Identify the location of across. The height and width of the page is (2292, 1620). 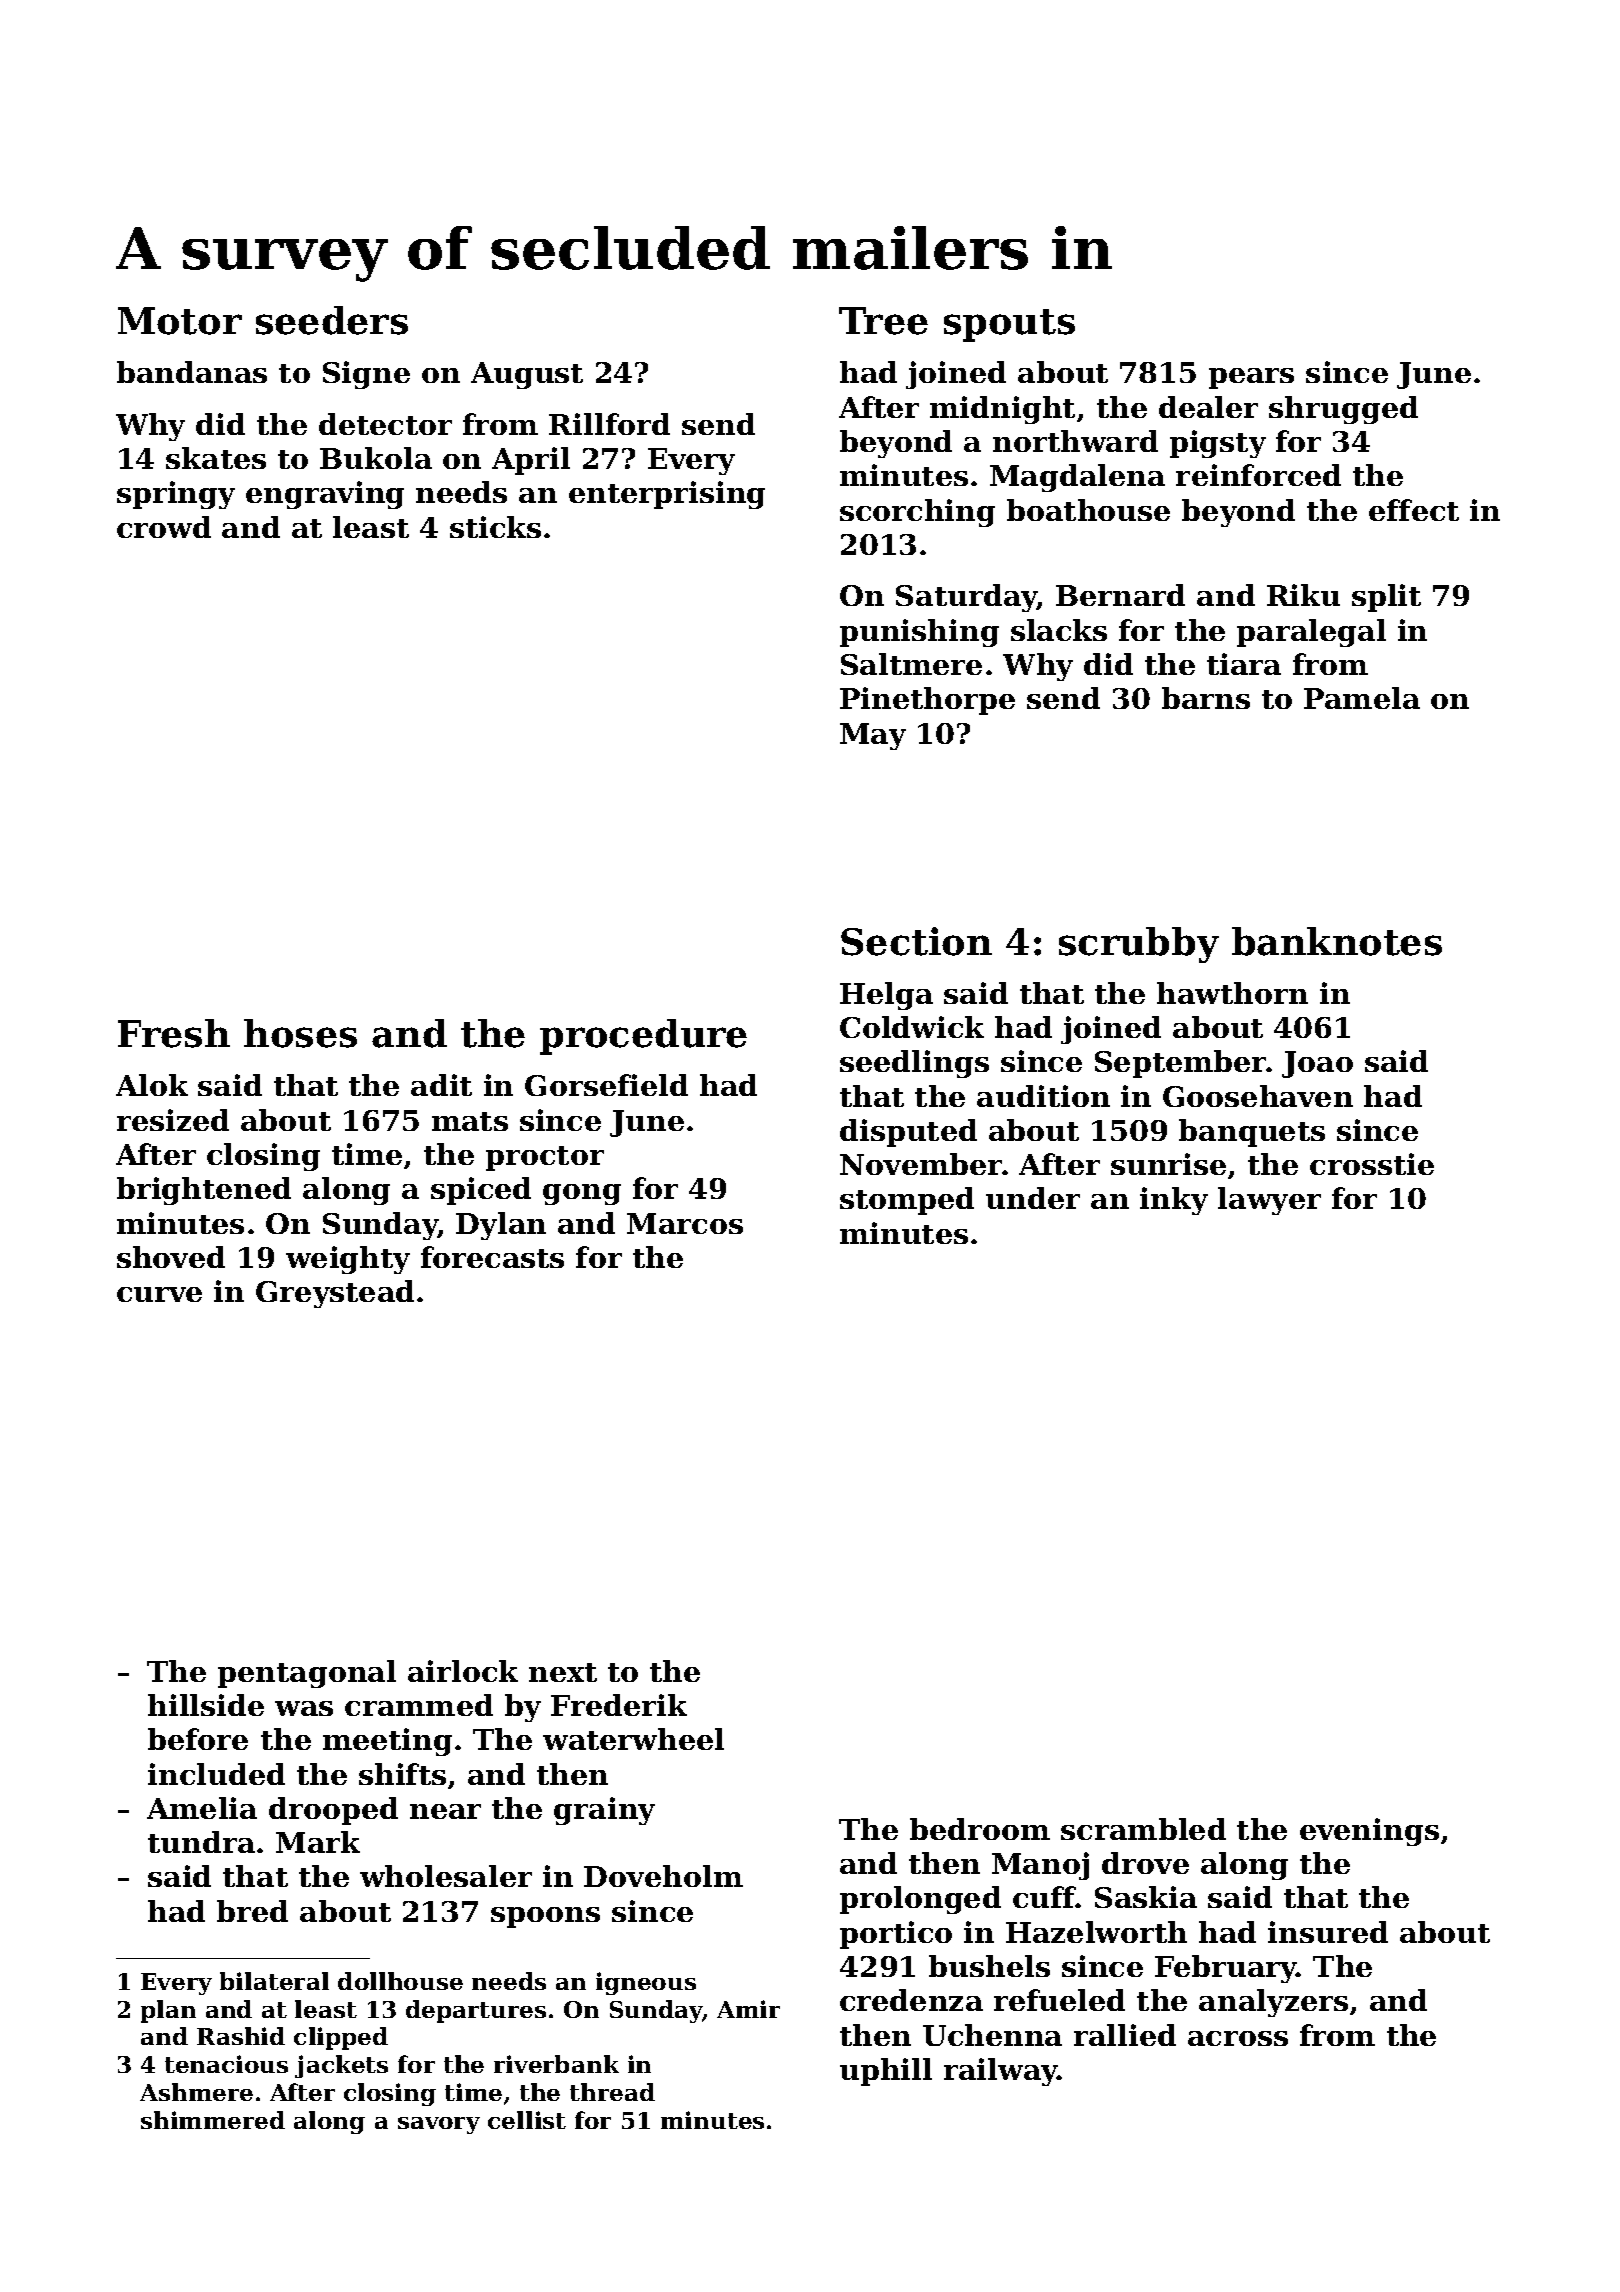
(1238, 2038).
